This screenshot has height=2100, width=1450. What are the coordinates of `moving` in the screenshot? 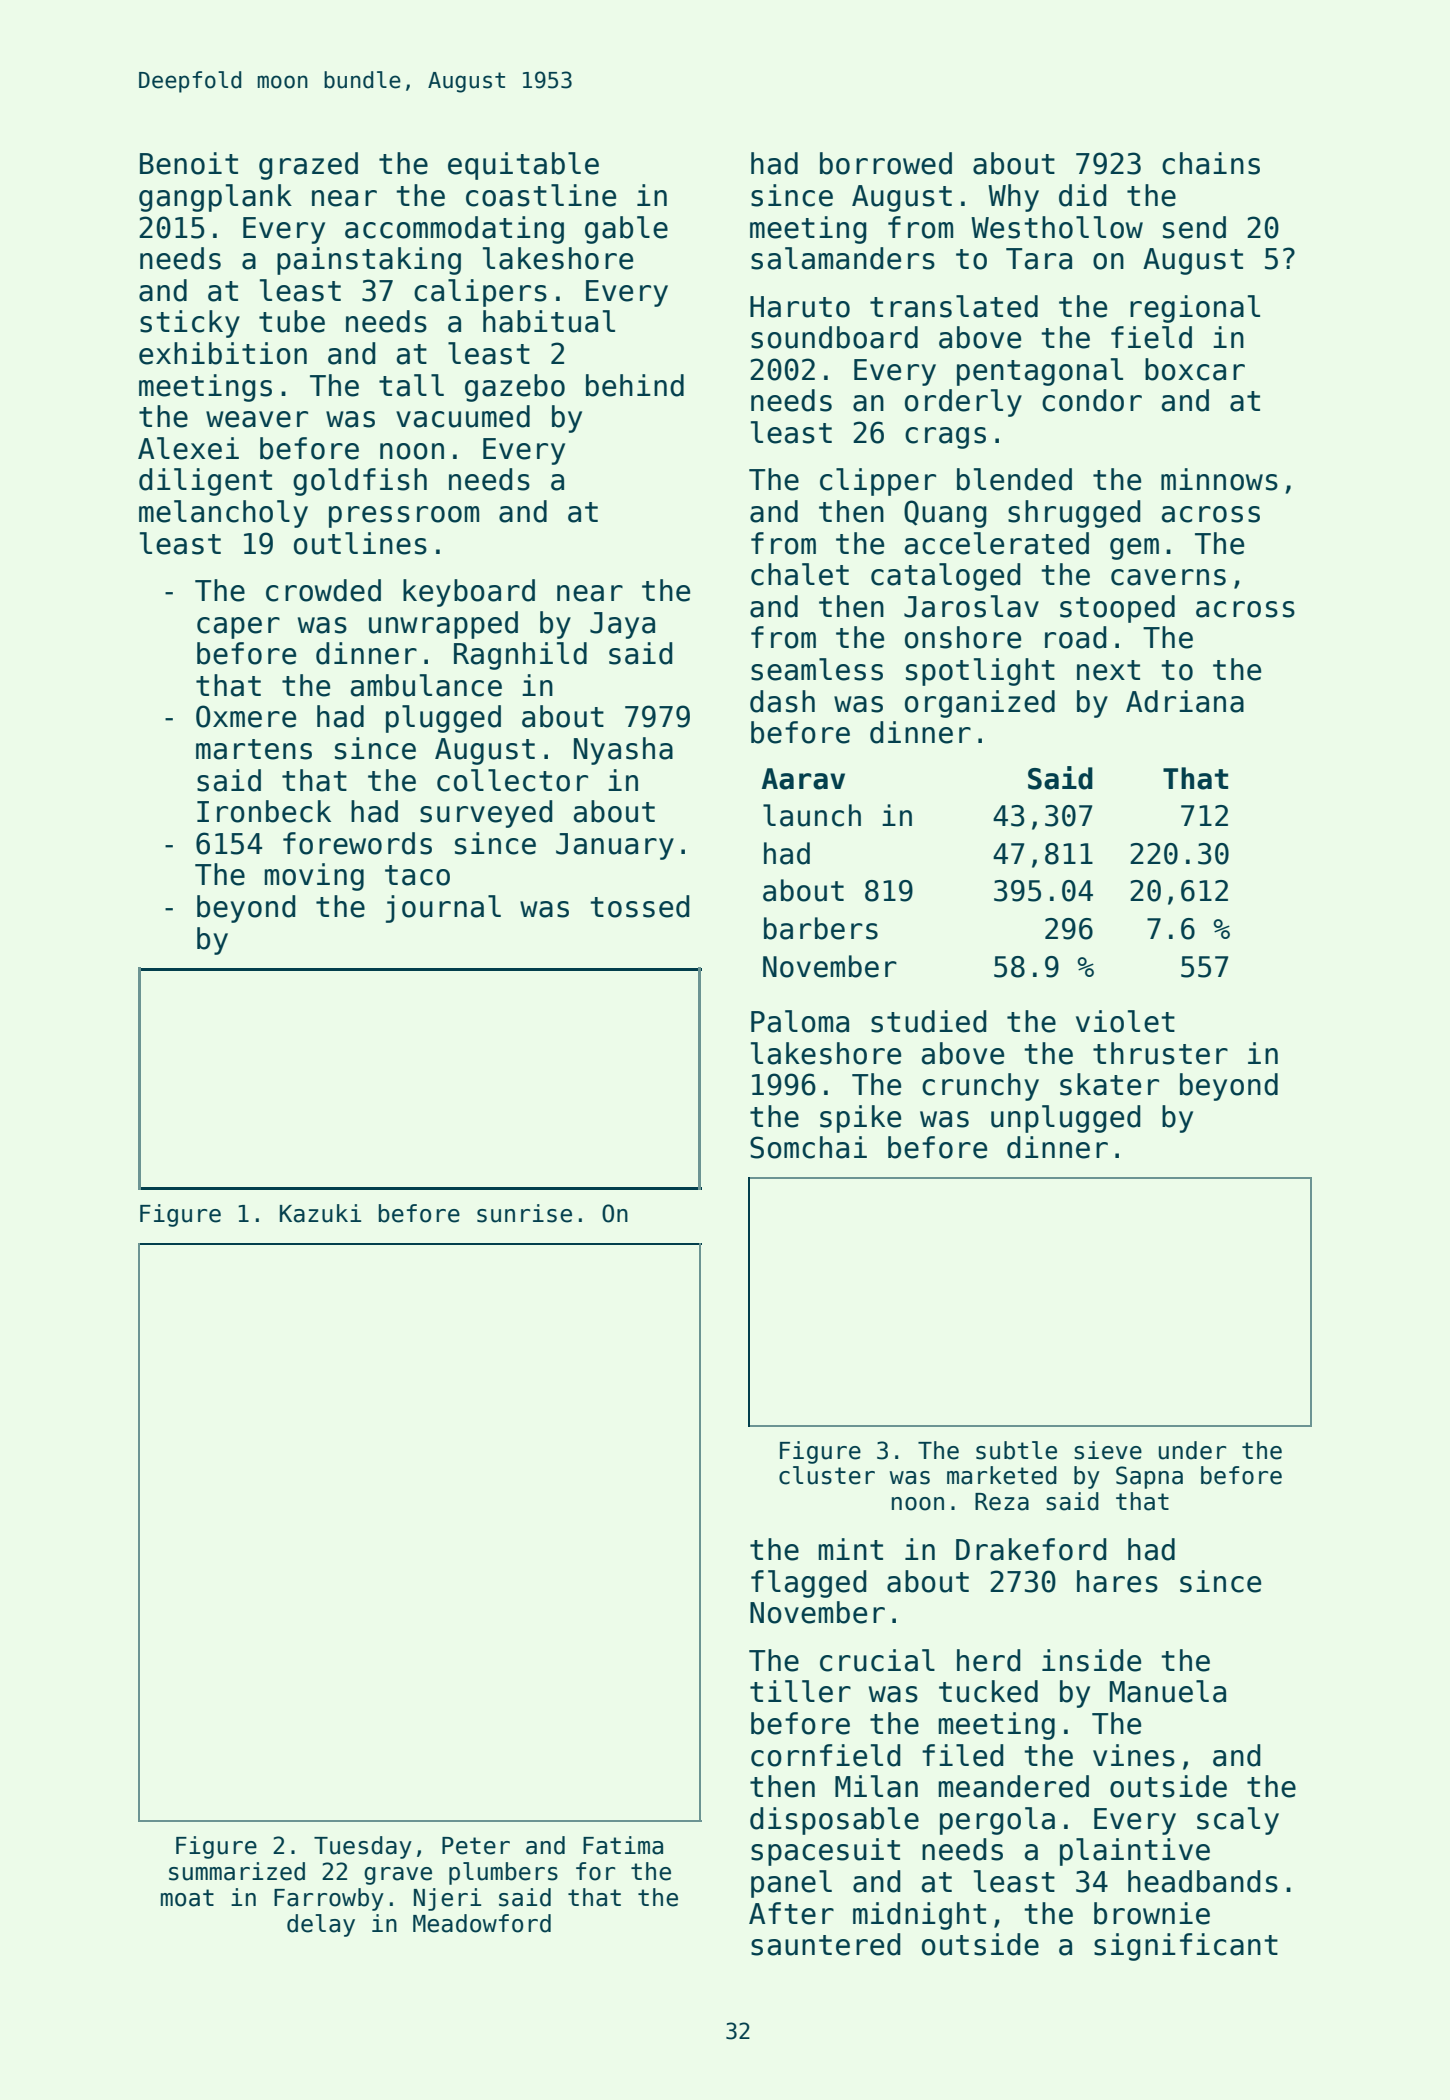 It's located at (314, 877).
